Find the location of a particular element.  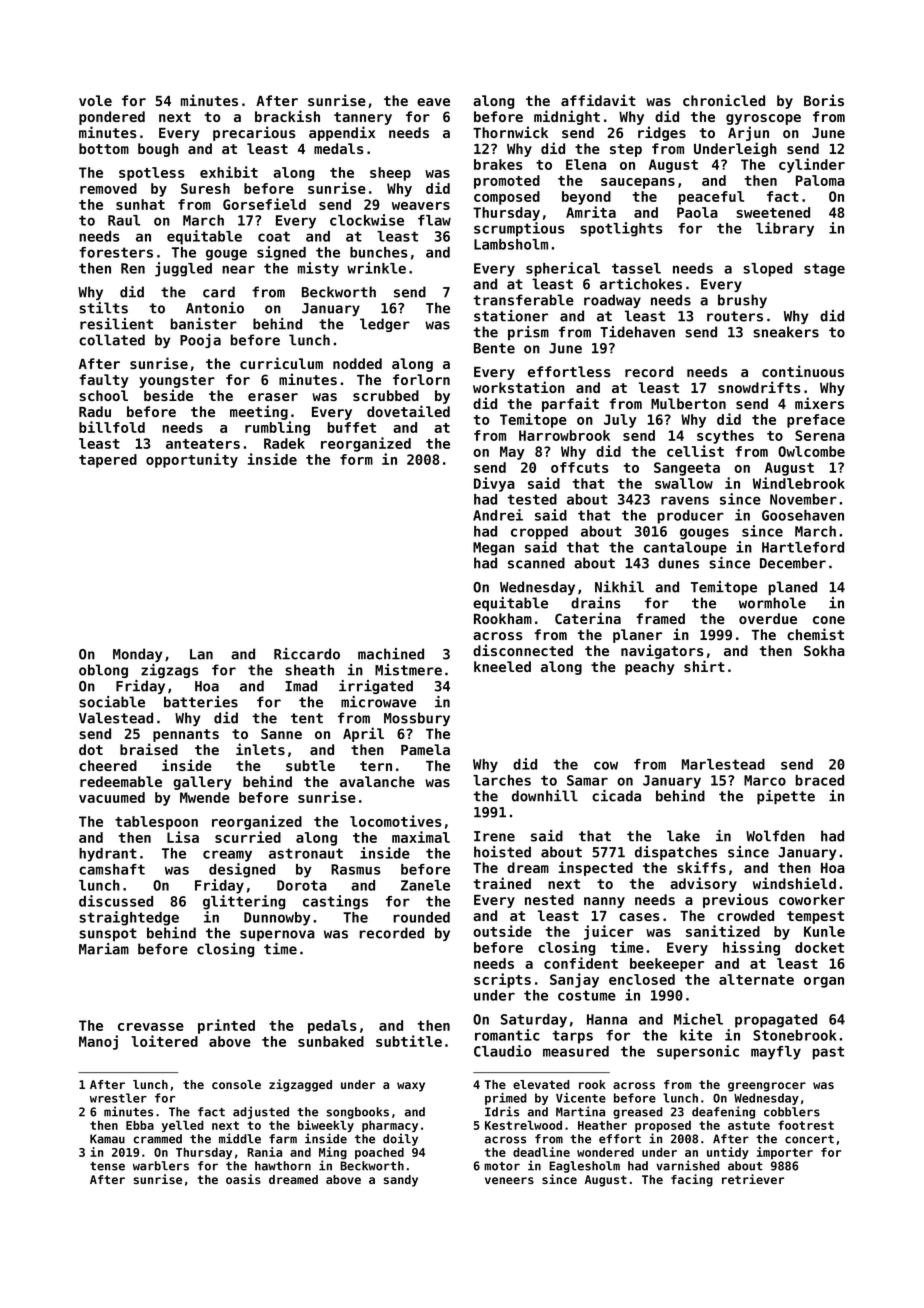

sandy is located at coordinates (401, 1181).
